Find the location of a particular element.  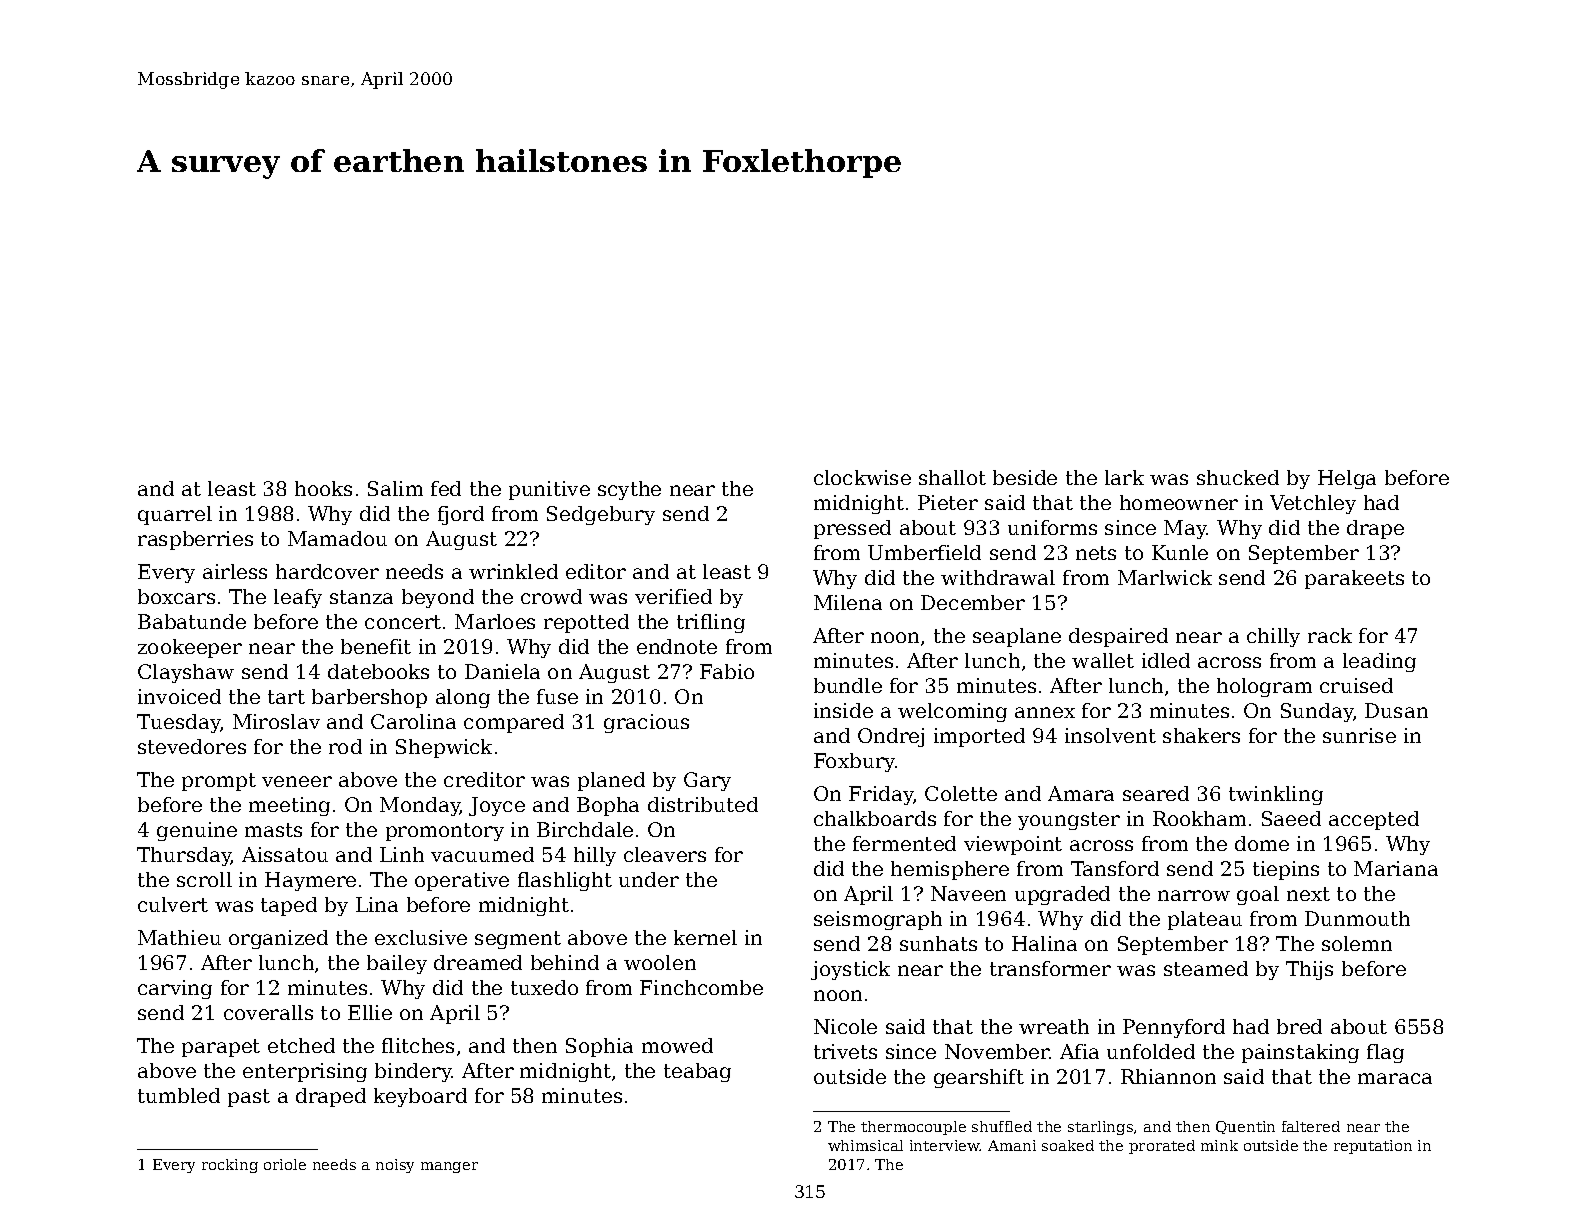

Miroslav is located at coordinates (276, 721).
